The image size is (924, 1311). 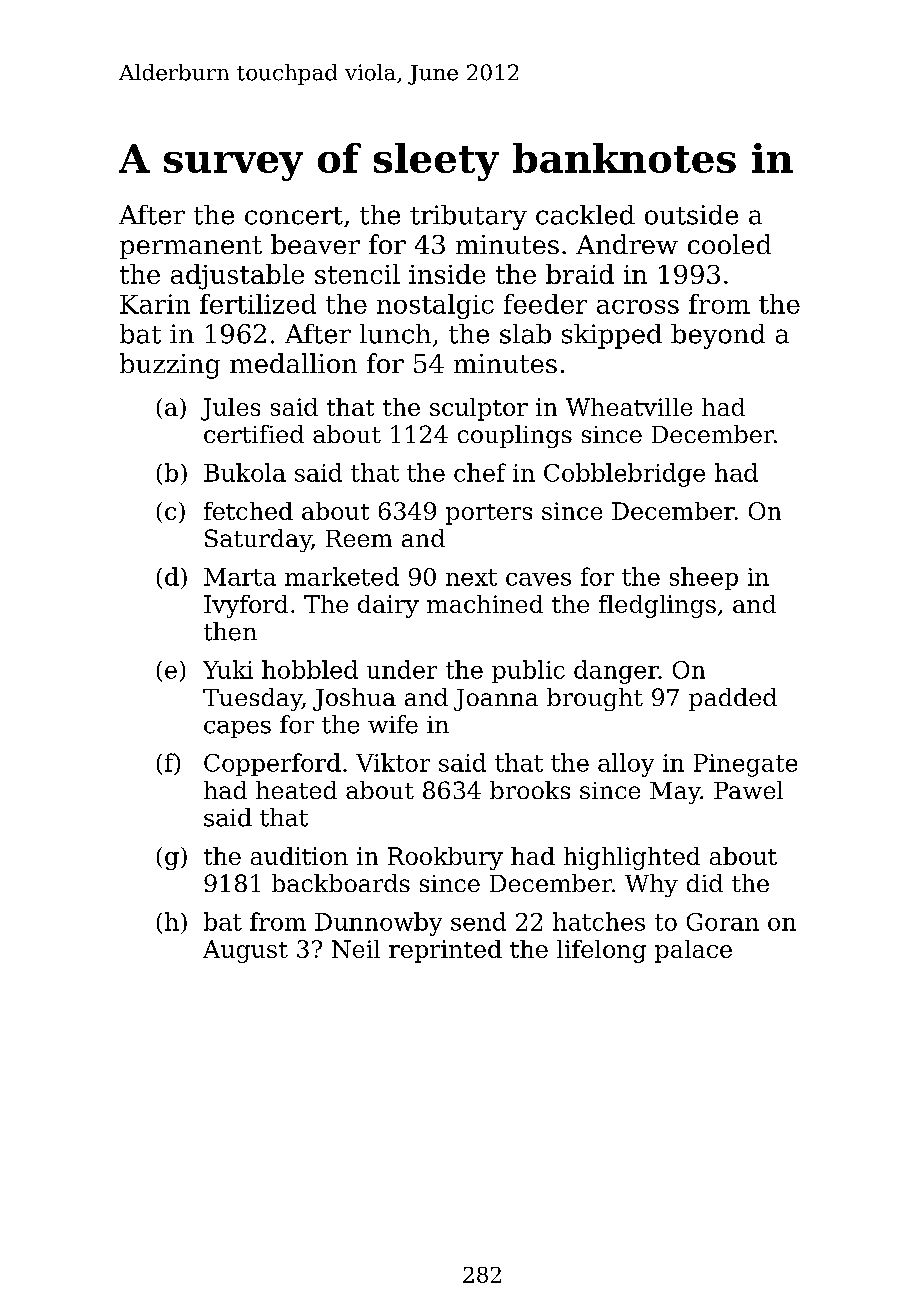 What do you see at coordinates (395, 334) in the screenshot?
I see `lunch` at bounding box center [395, 334].
